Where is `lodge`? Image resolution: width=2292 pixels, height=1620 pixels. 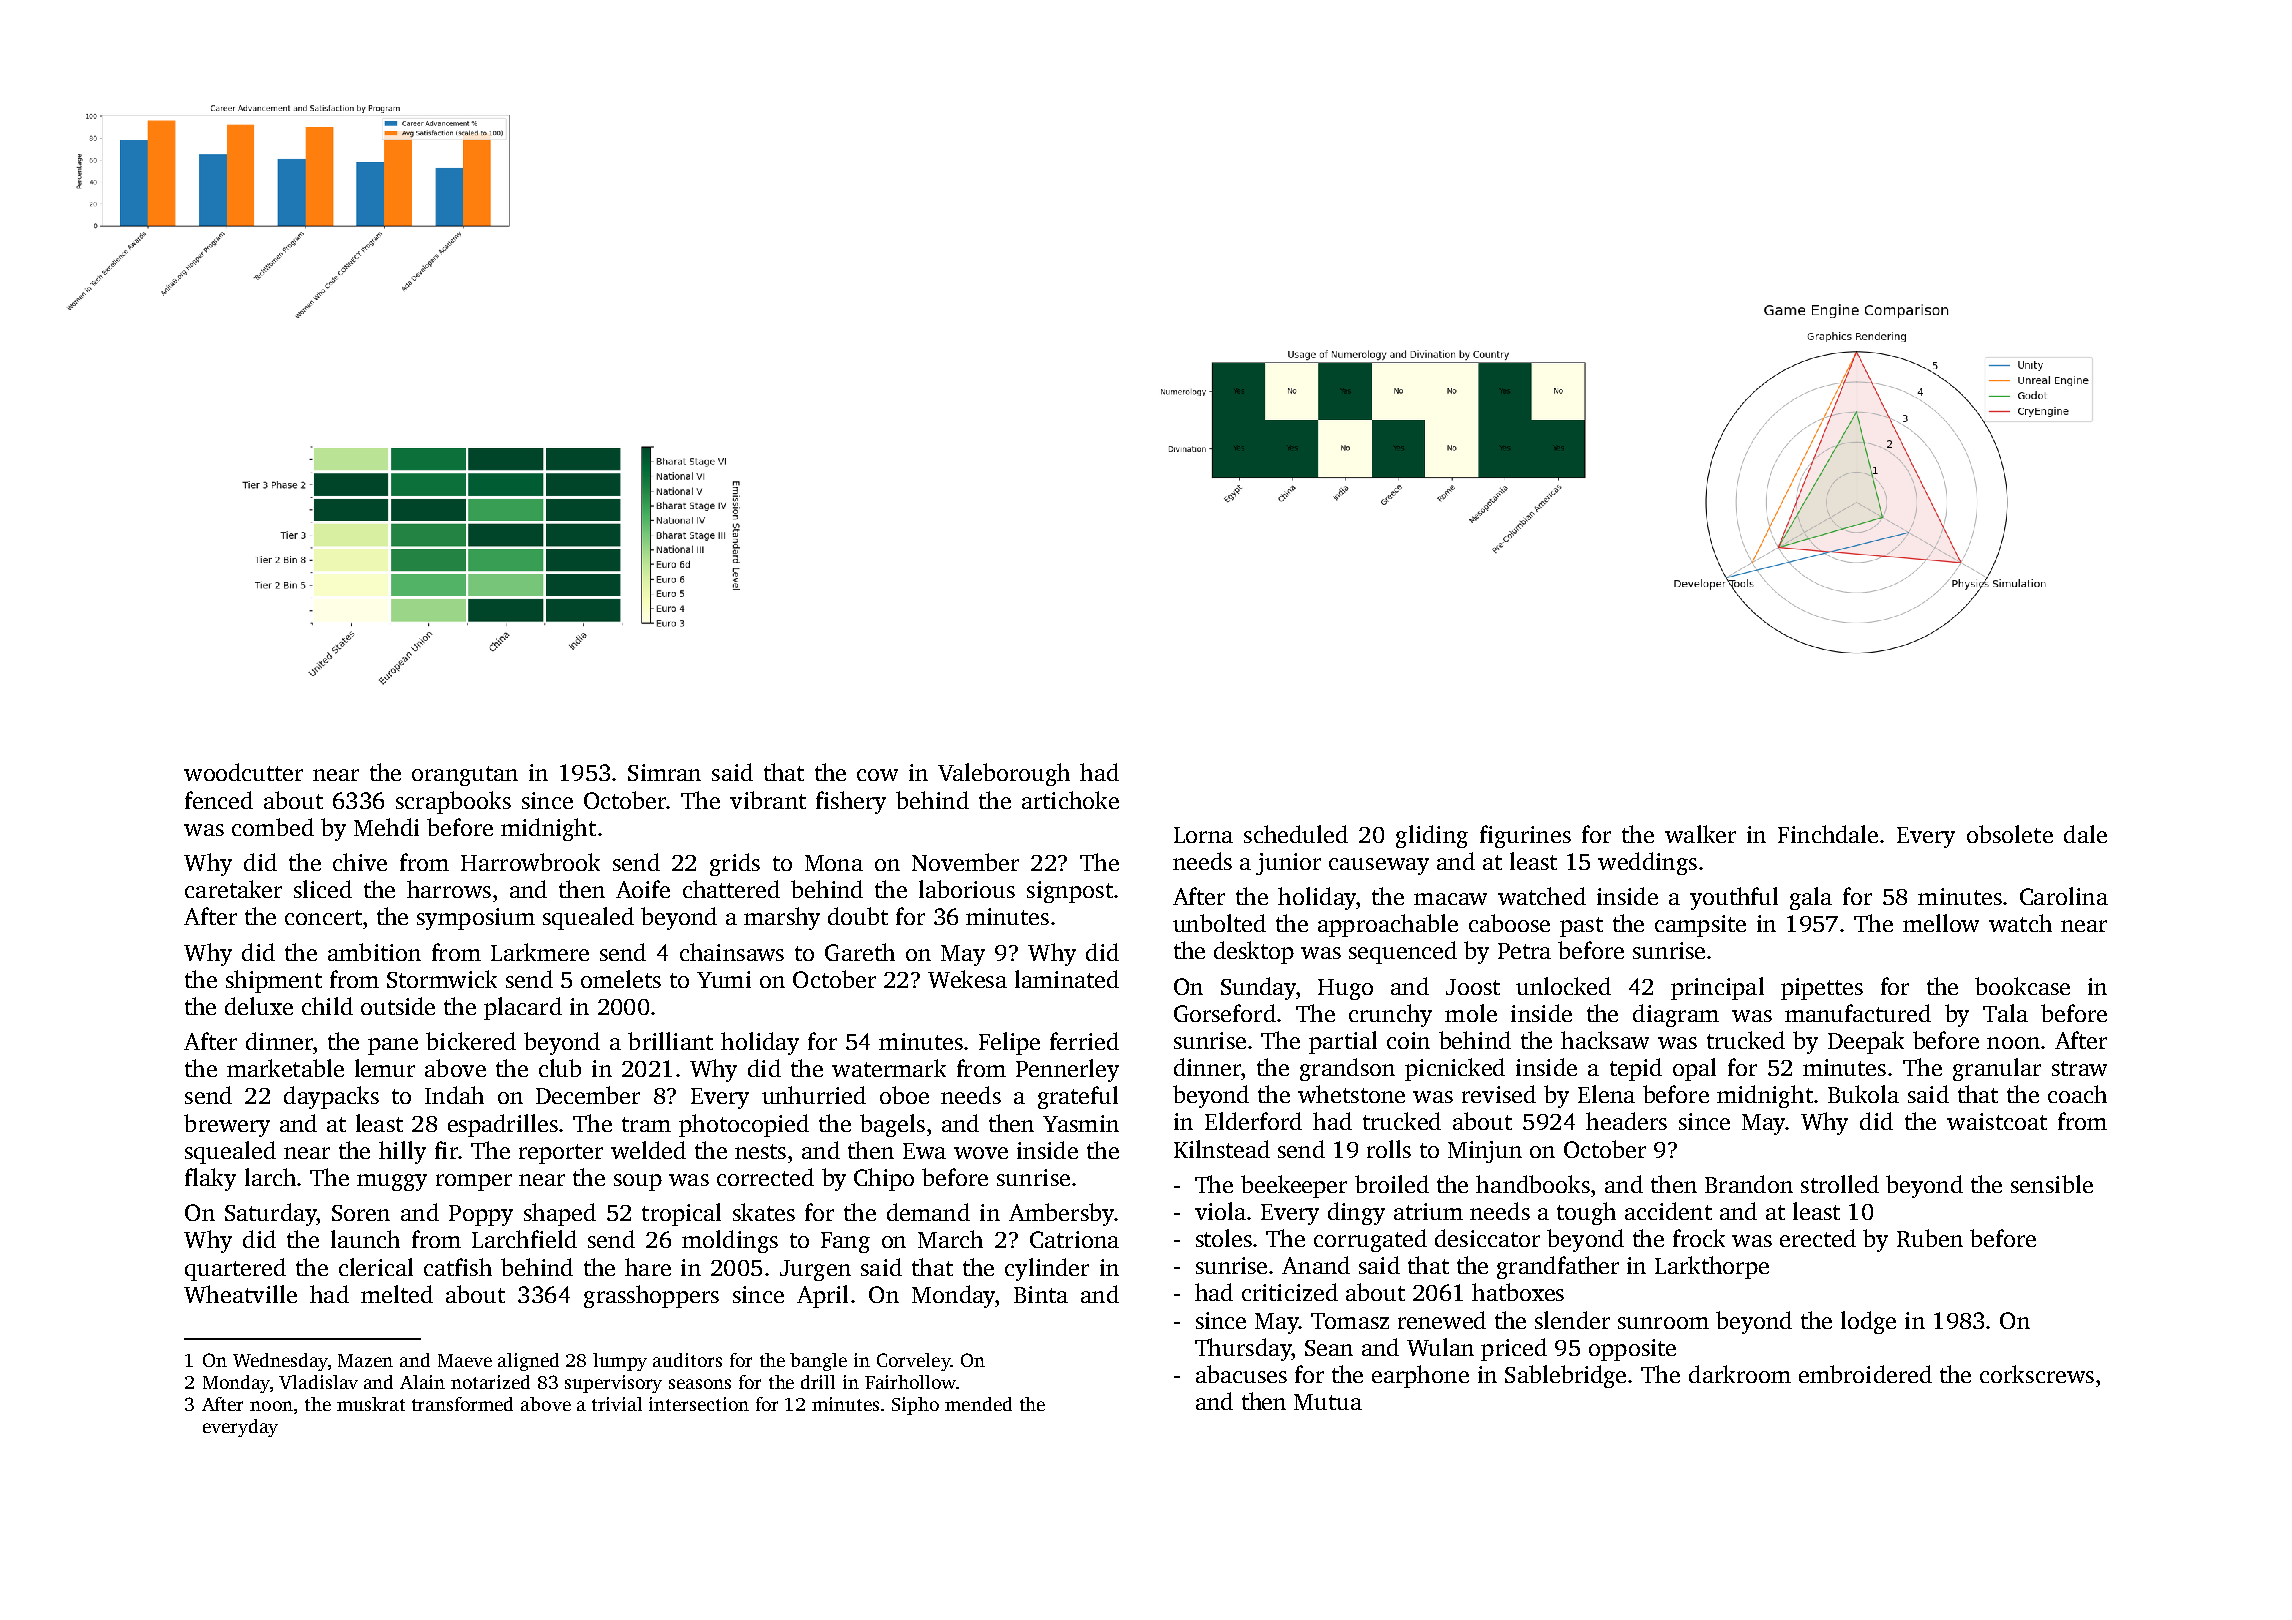
lodge is located at coordinates (1868, 1322).
